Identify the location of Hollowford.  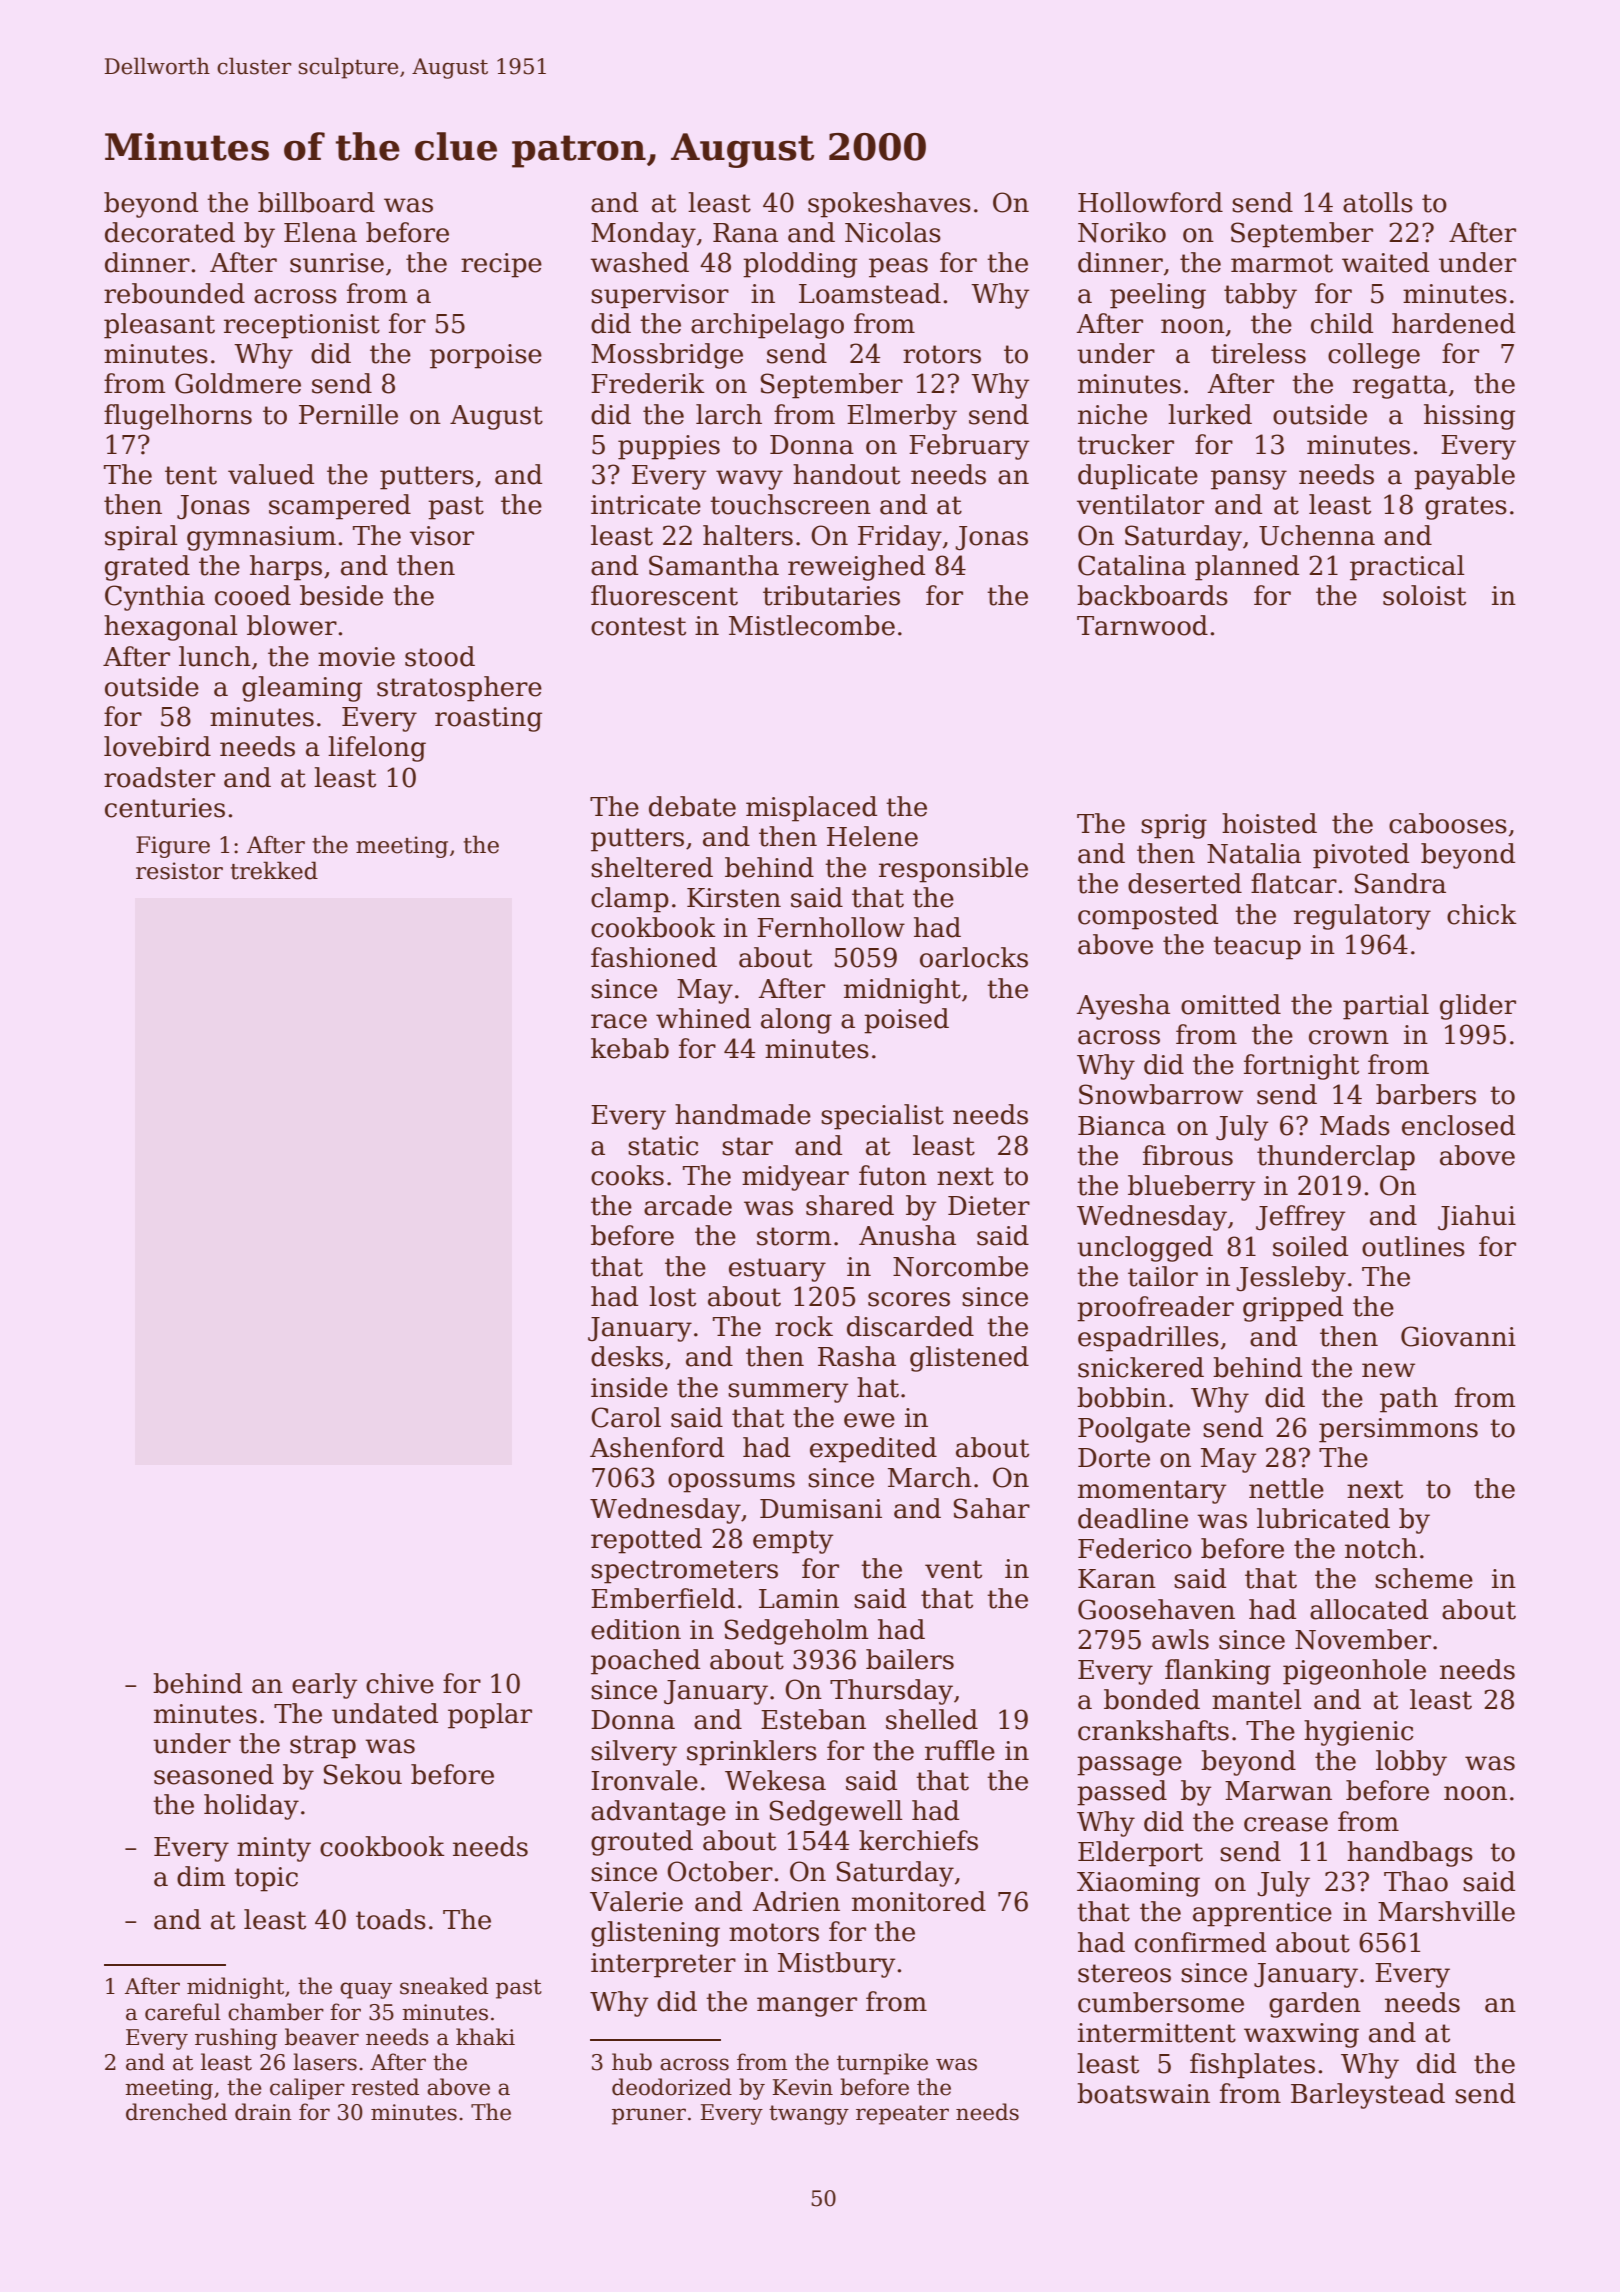
(1150, 202).
